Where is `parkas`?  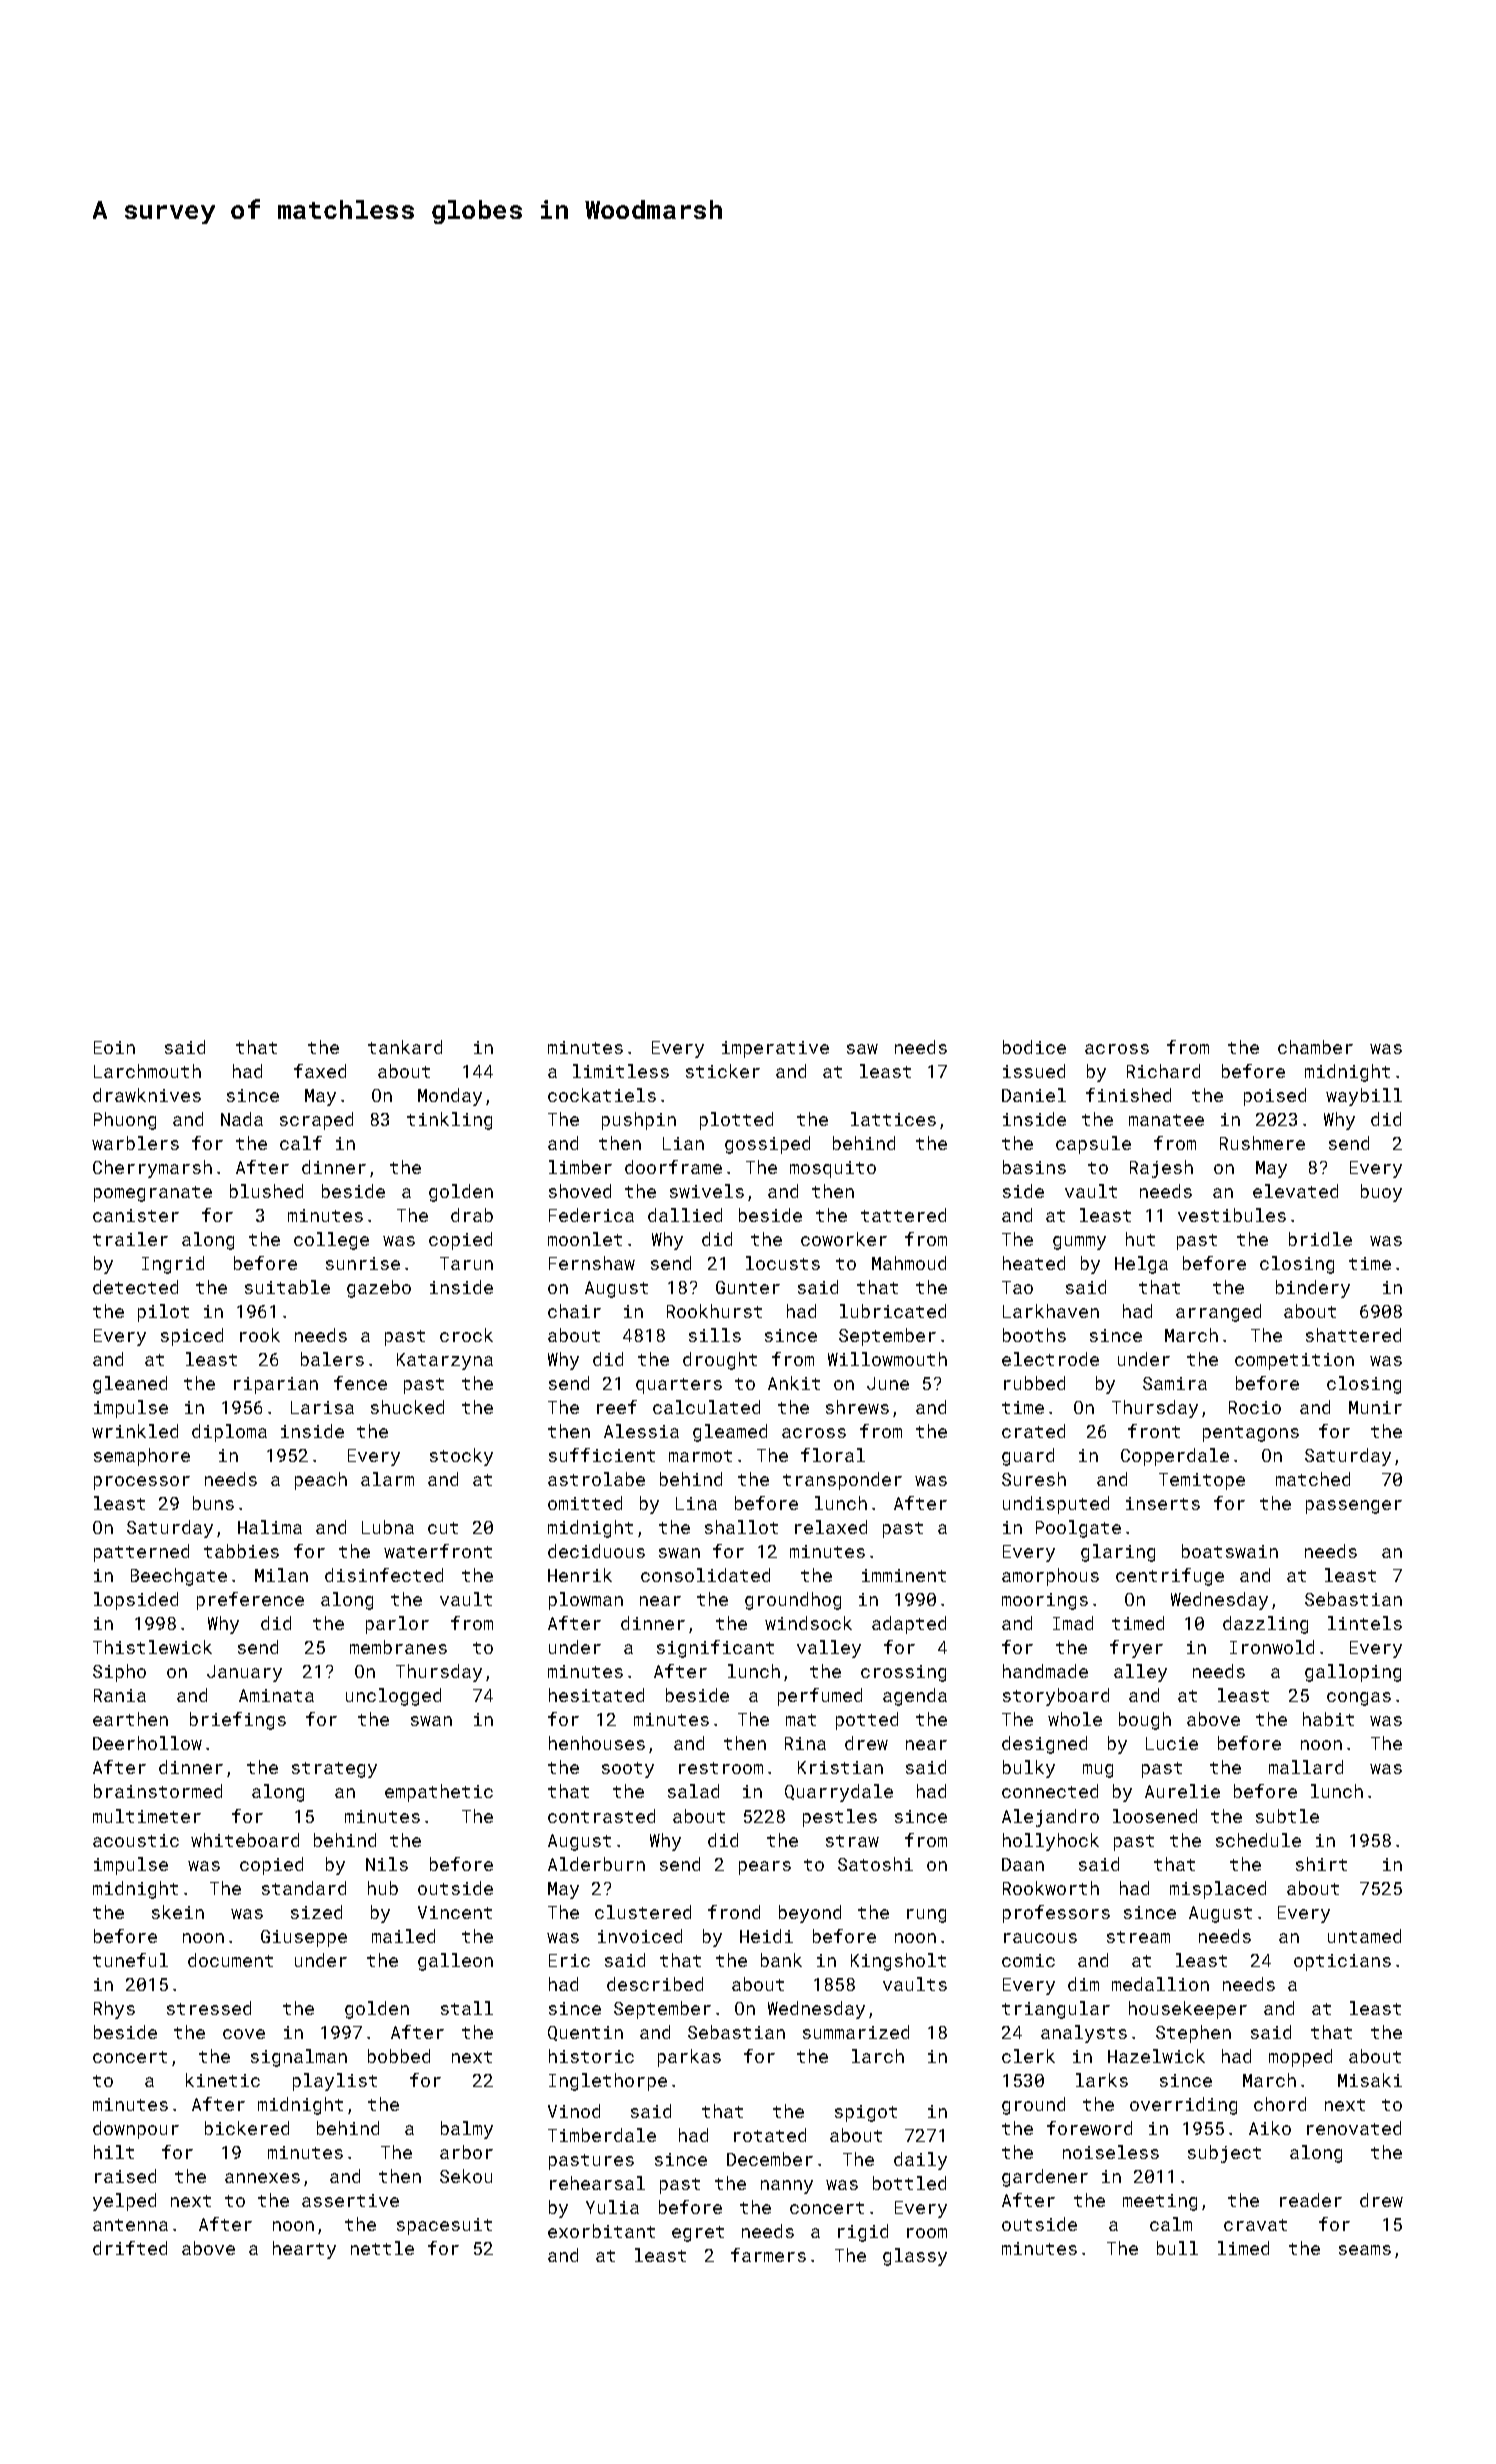 parkas is located at coordinates (689, 2058).
